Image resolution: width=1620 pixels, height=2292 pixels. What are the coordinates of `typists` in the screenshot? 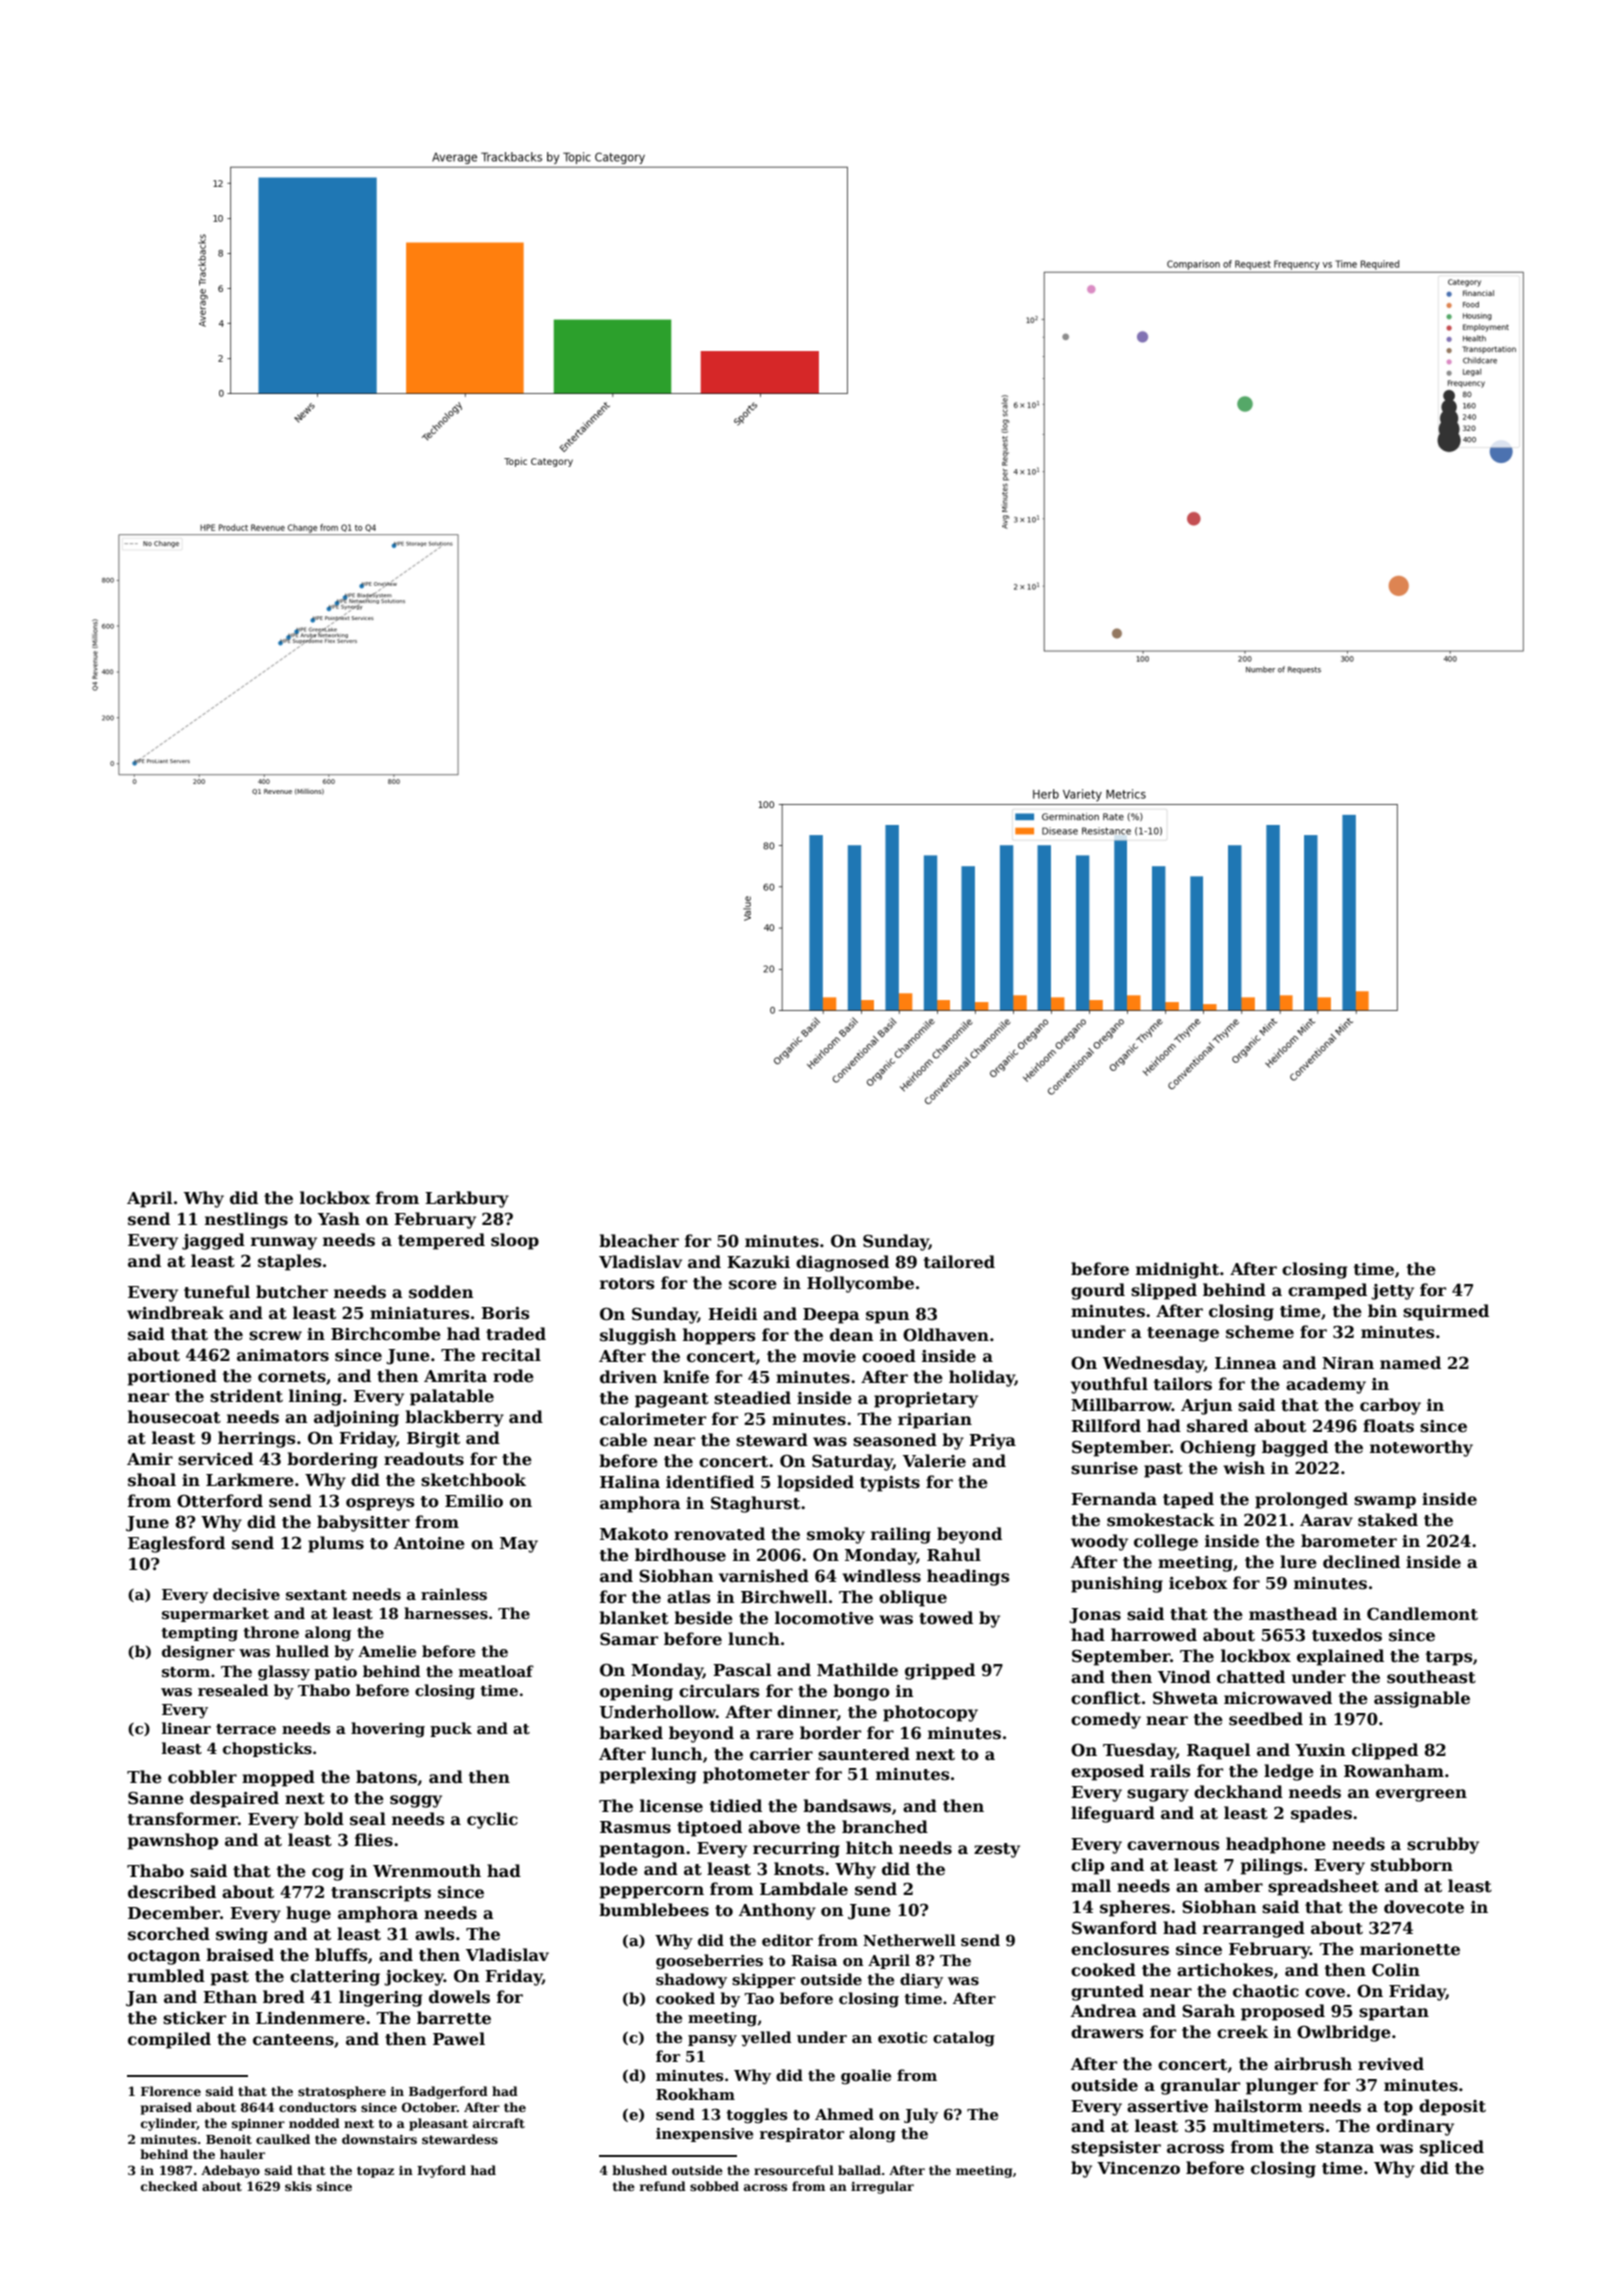 It's located at (890, 1484).
